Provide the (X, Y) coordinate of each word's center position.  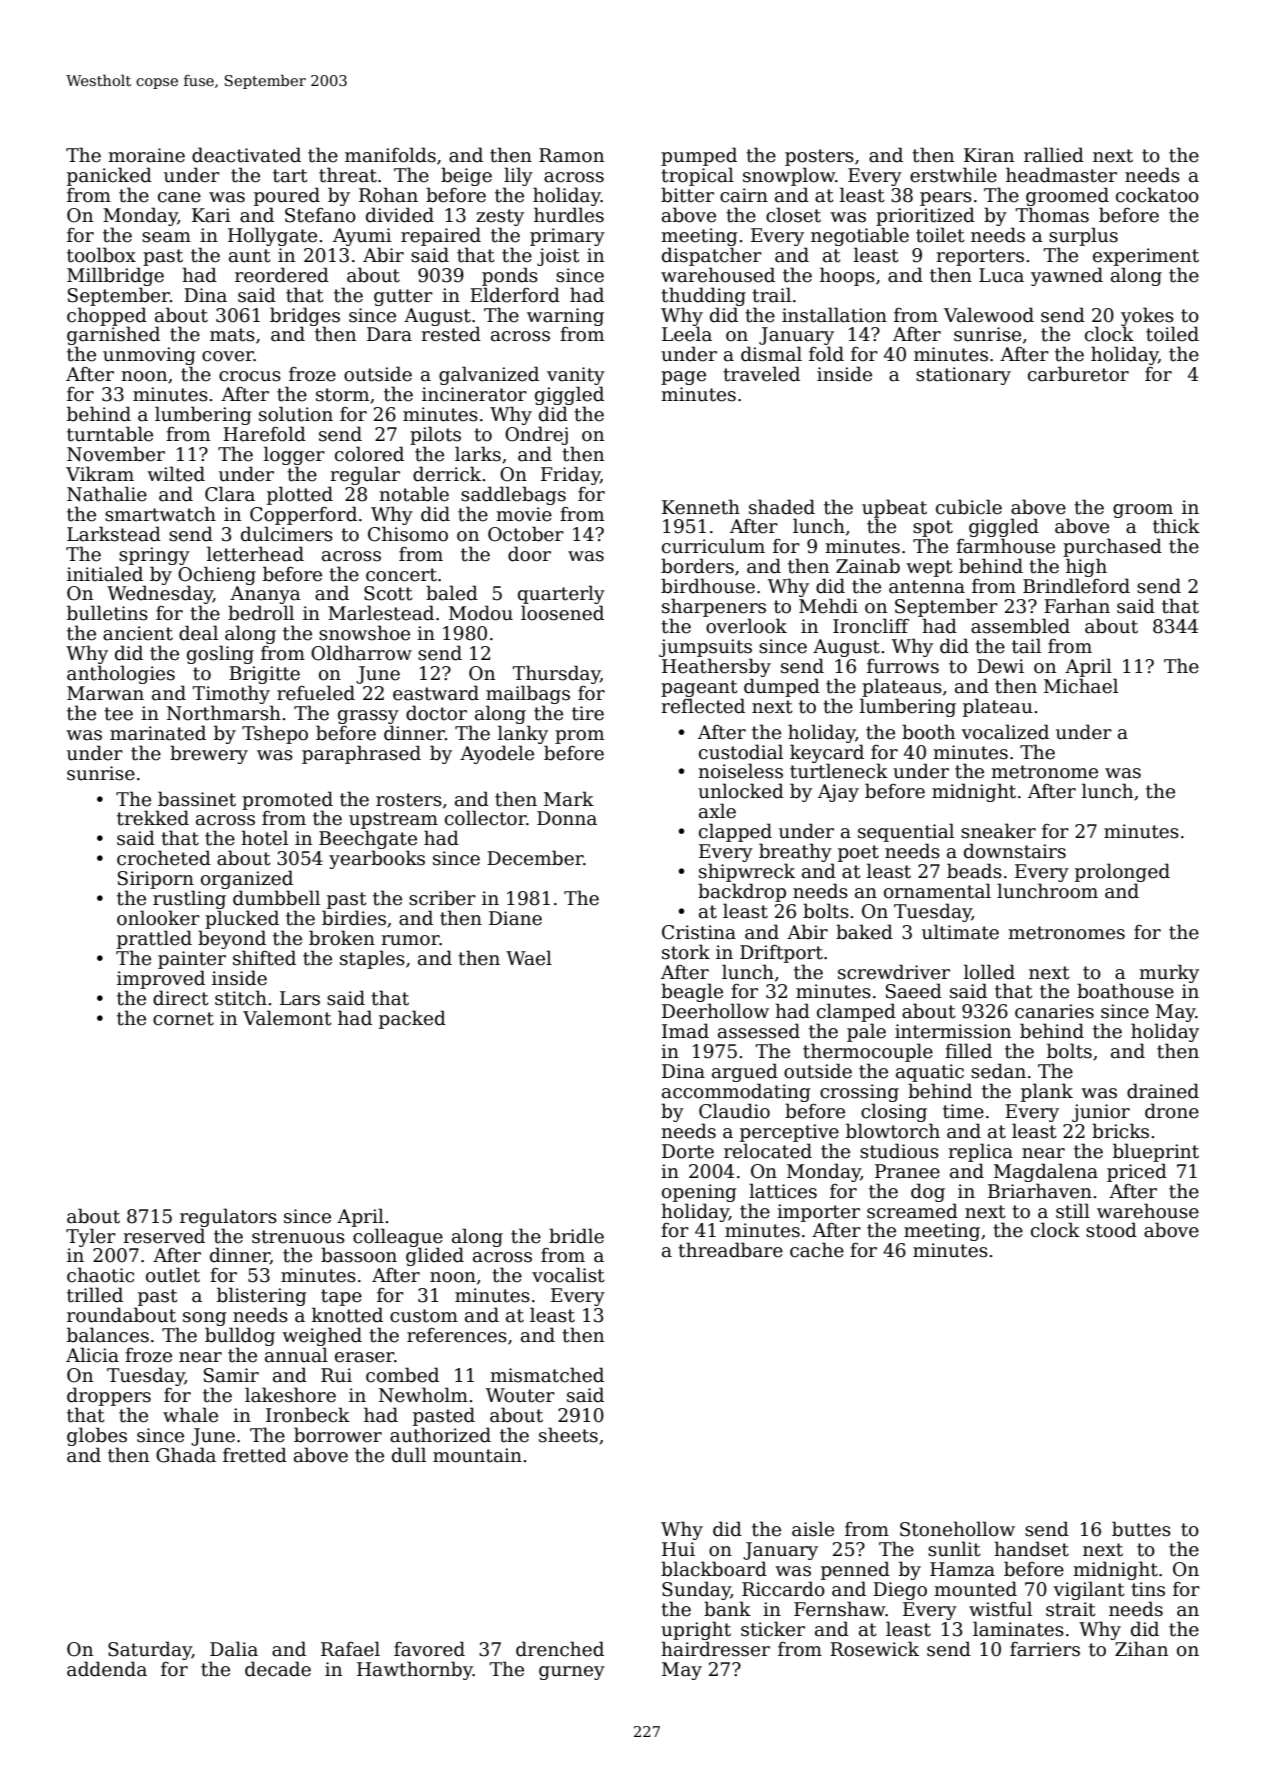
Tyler (91, 1237)
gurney (572, 1673)
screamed (912, 1211)
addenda (107, 1669)
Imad (685, 1031)
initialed (105, 574)
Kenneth (701, 507)
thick (1176, 526)
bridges (305, 317)
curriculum (713, 546)
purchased (1112, 547)
